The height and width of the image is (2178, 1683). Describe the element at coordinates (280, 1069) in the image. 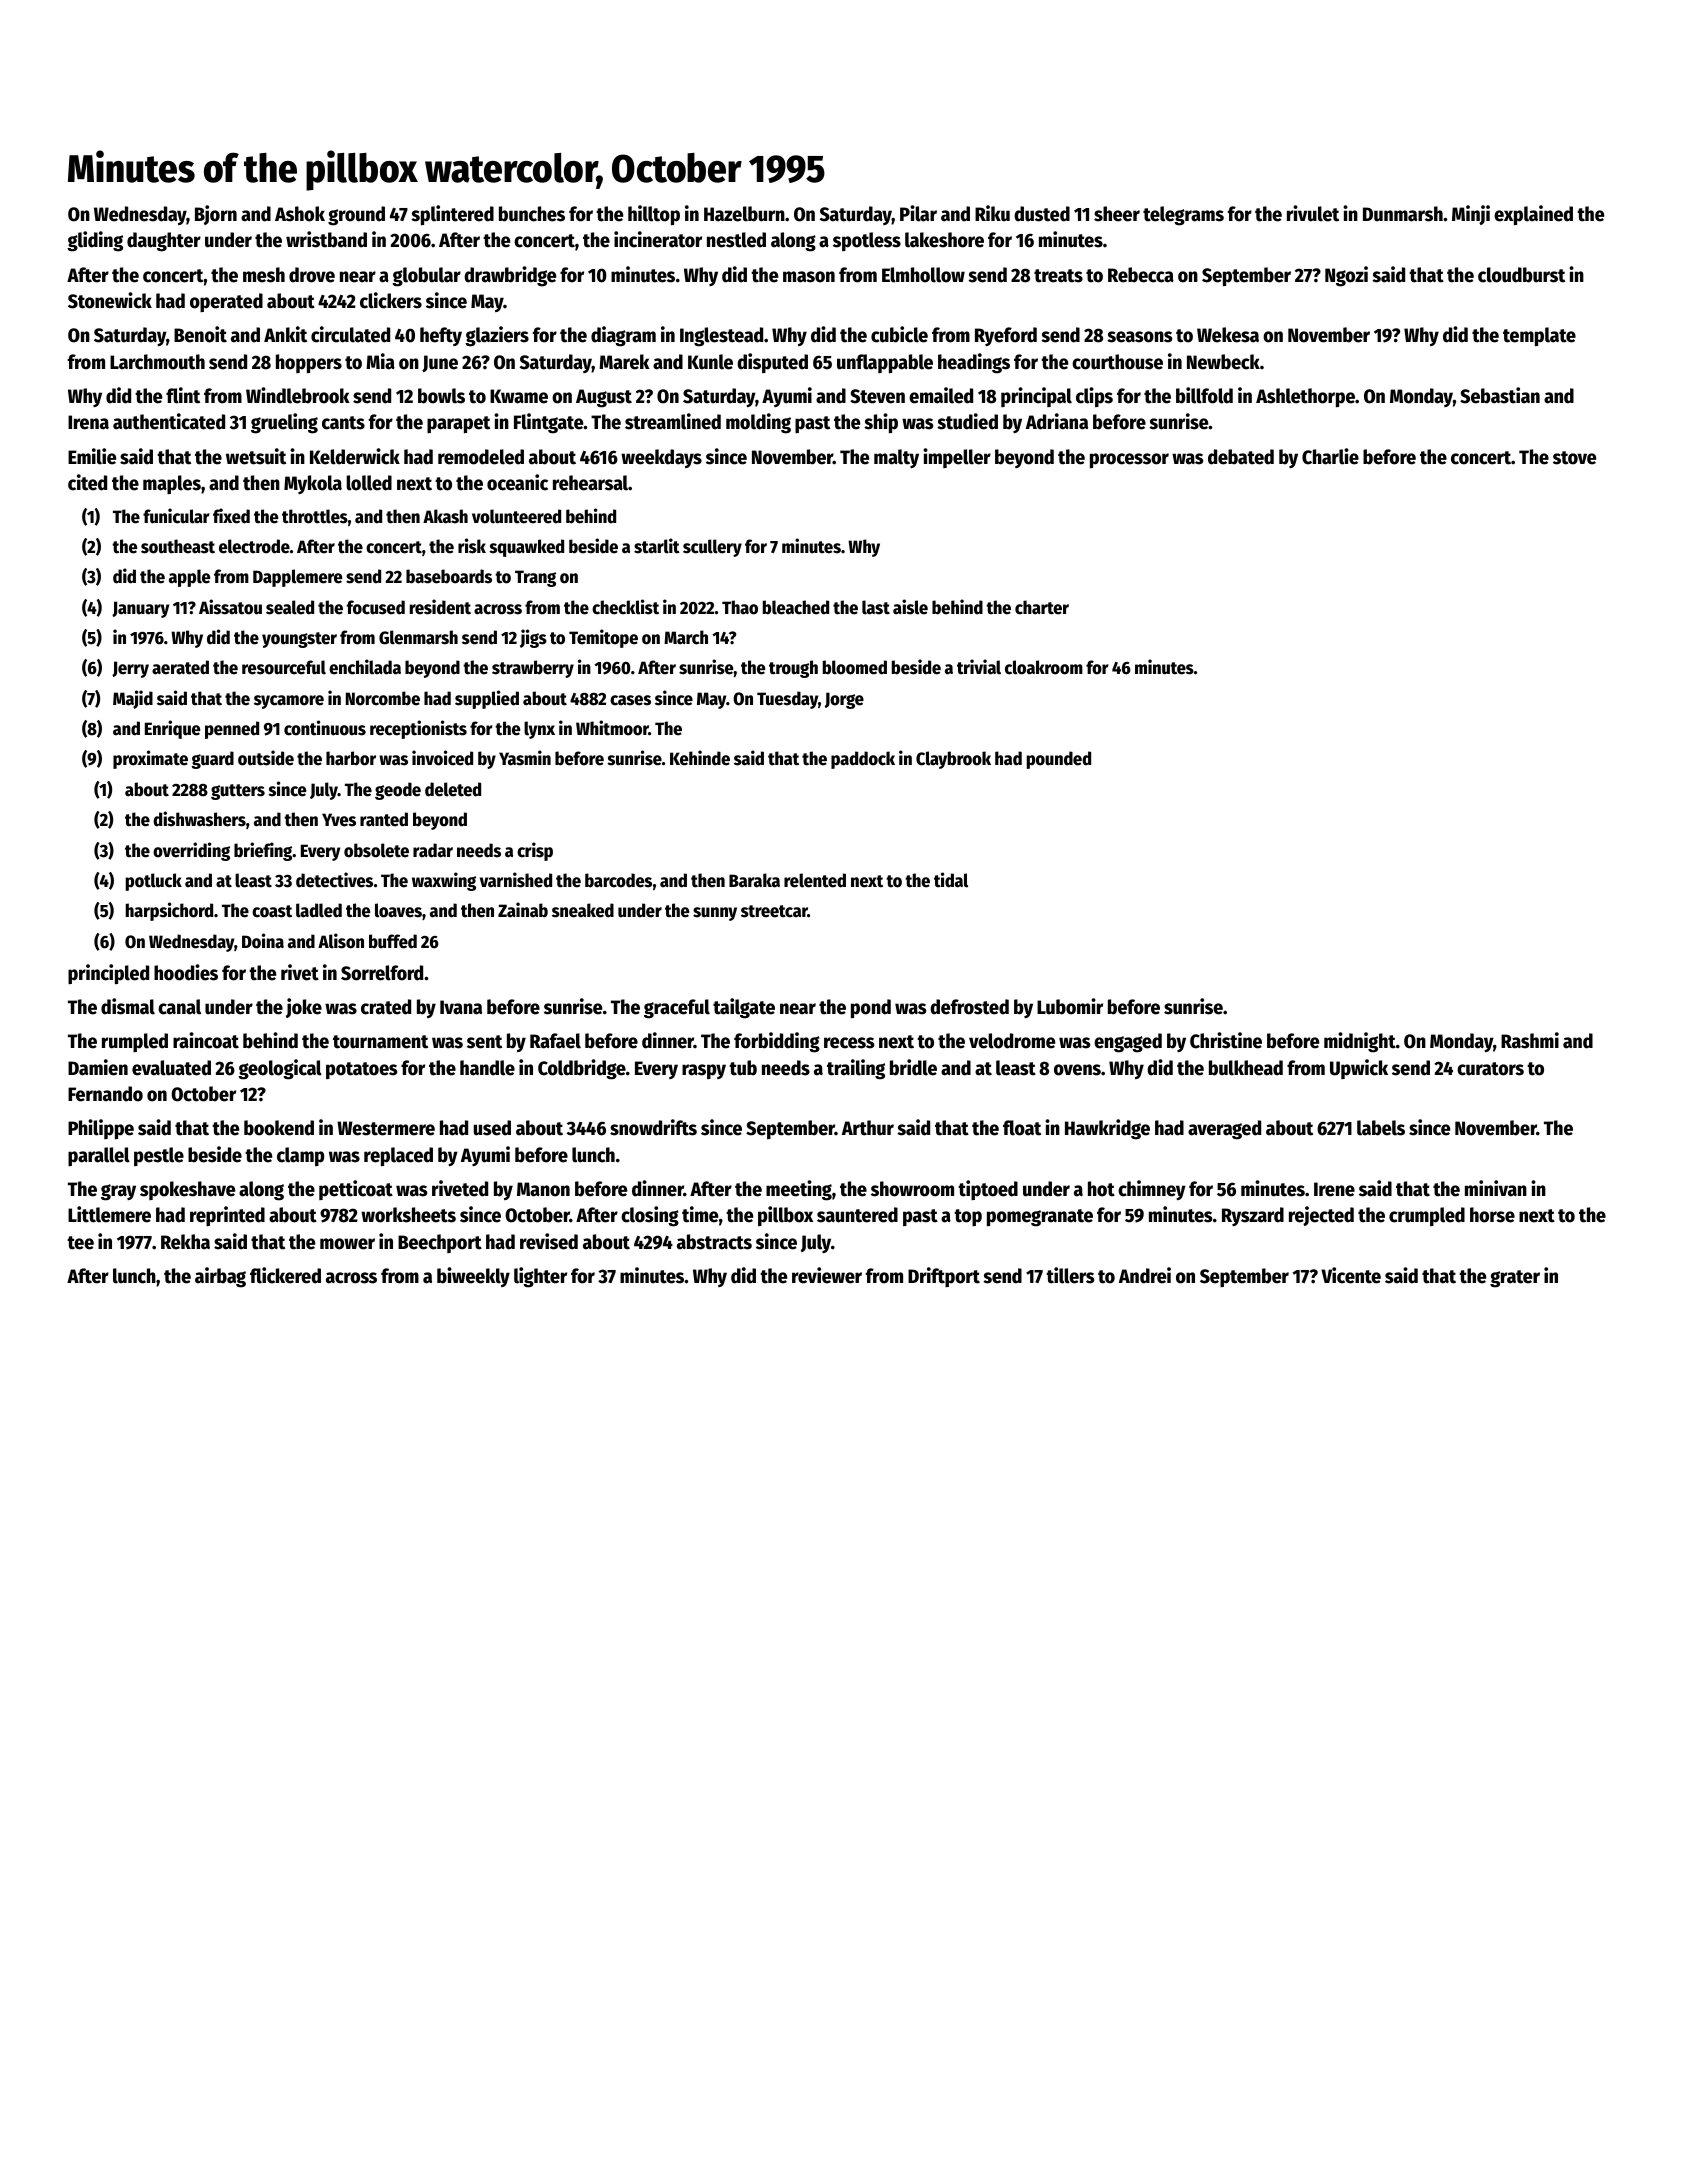

I see `geological` at that location.
